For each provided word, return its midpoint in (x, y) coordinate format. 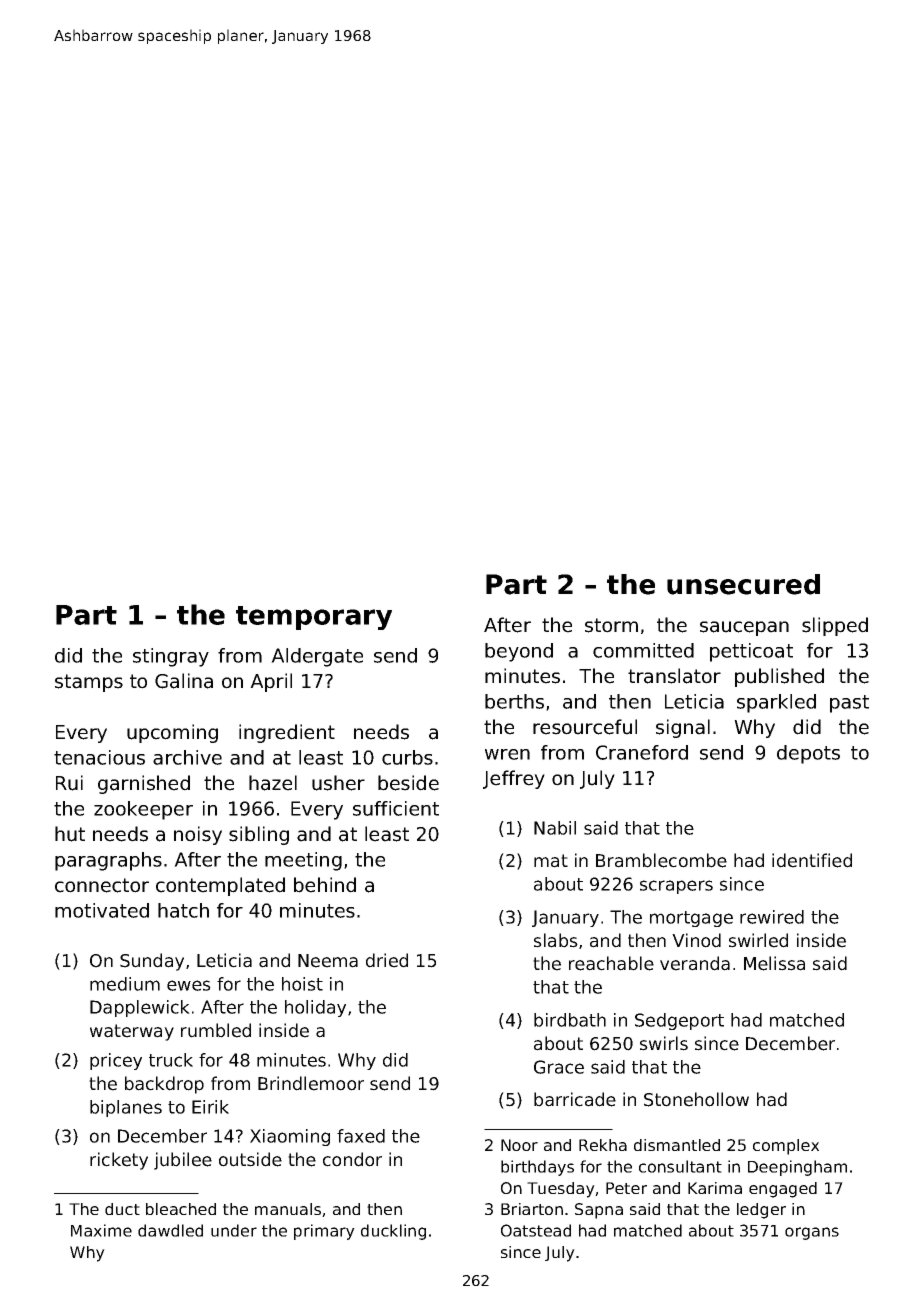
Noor (519, 1145)
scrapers (676, 887)
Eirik (210, 1107)
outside (250, 1159)
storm (611, 625)
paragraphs (108, 861)
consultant (680, 1166)
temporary (314, 618)
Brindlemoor (311, 1083)
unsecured (743, 584)
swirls (664, 1043)
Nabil (555, 828)
